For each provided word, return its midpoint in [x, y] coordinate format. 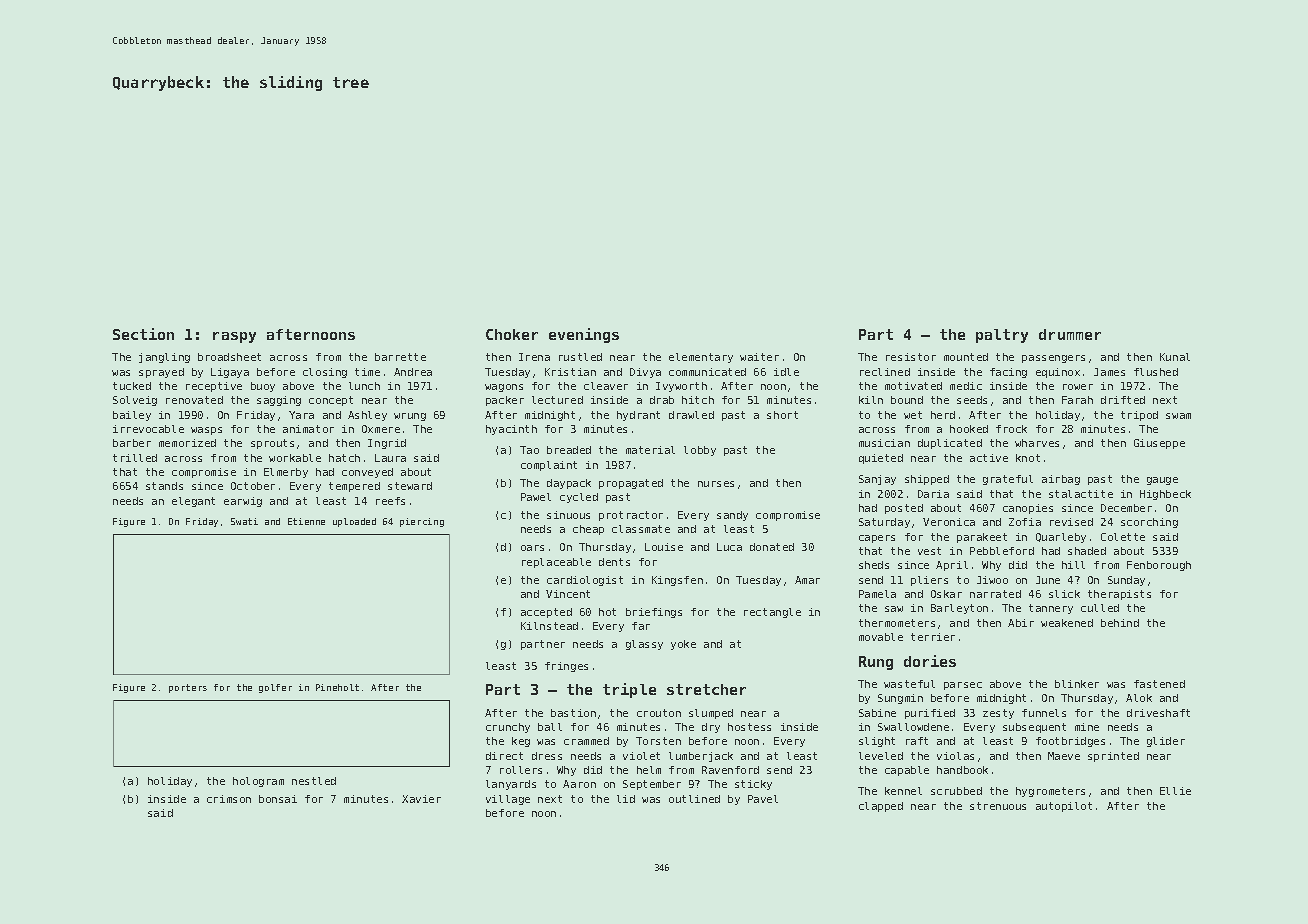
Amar [807, 580]
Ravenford [730, 770]
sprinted [1113, 757]
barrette [400, 357]
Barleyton [959, 609]
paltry [1002, 336]
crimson [229, 799]
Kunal [1175, 357]
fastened [1159, 684]
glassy [644, 645]
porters [188, 688]
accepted [546, 613]
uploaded [354, 522]
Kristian [570, 372]
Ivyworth [681, 387]
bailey [132, 416]
